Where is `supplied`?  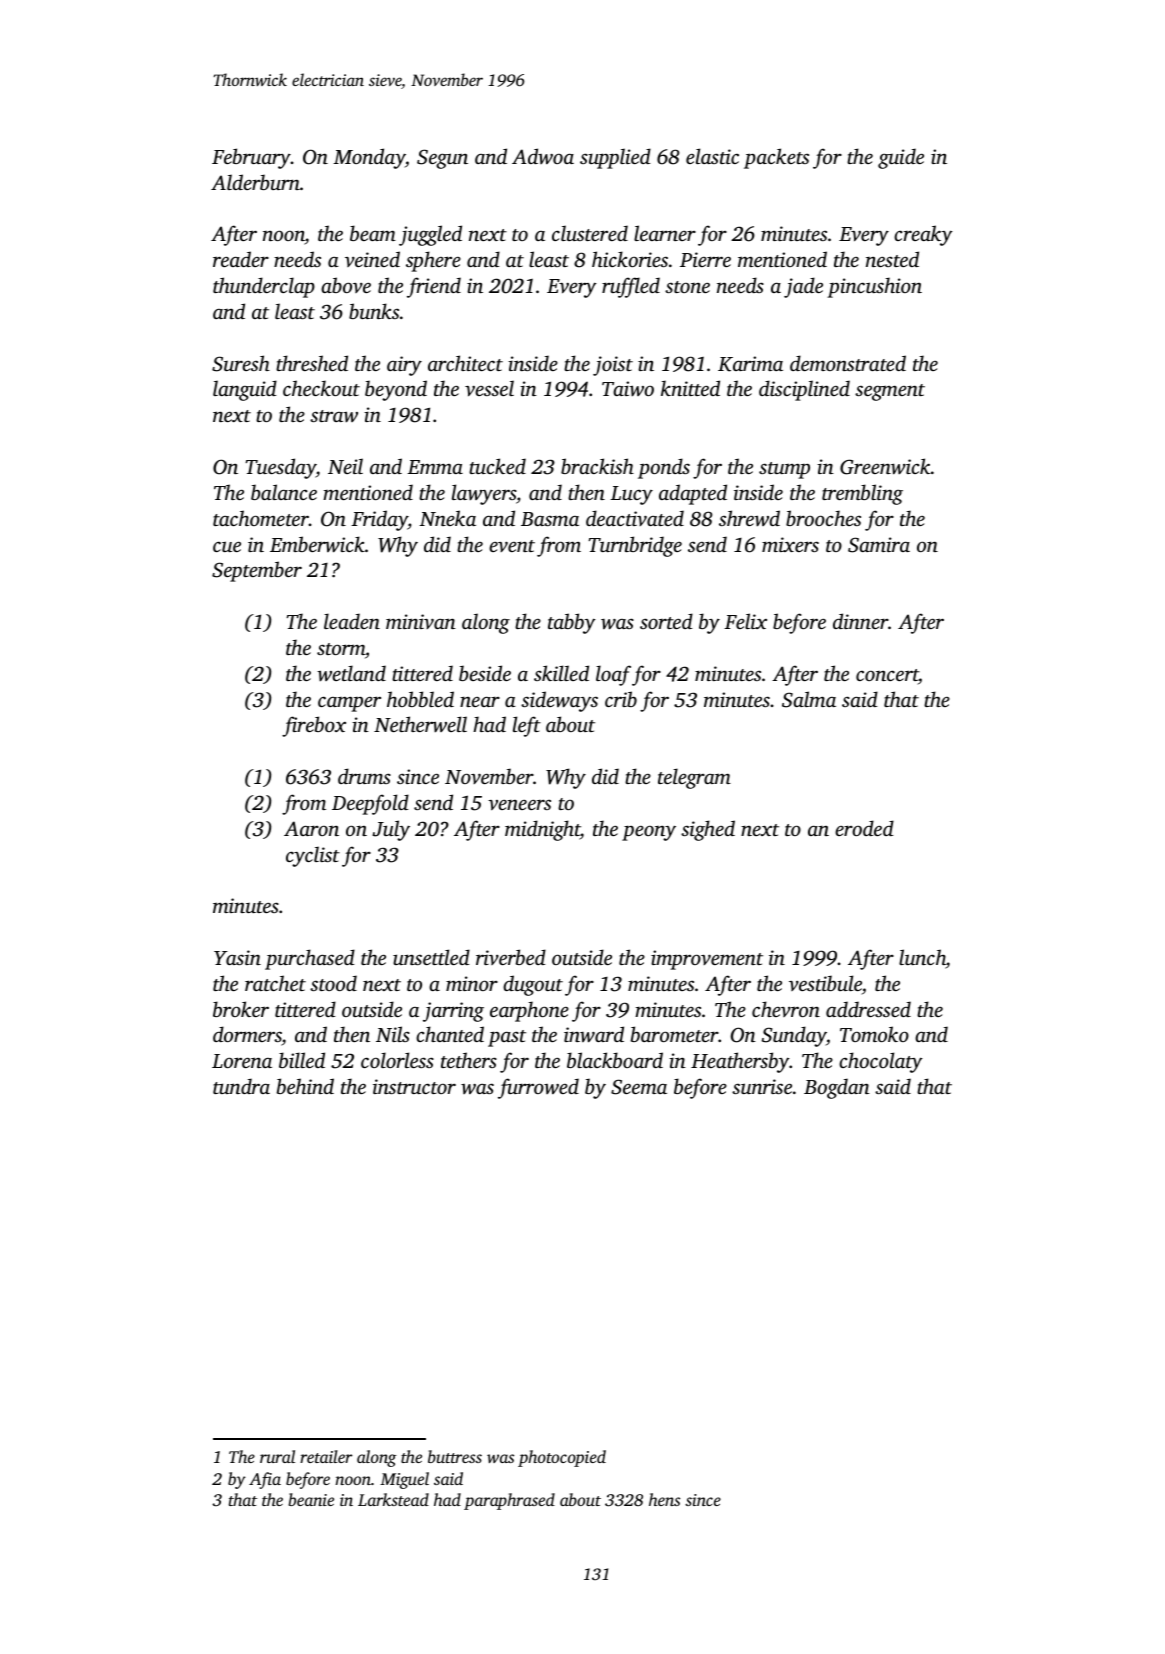
supplied is located at coordinates (615, 158).
